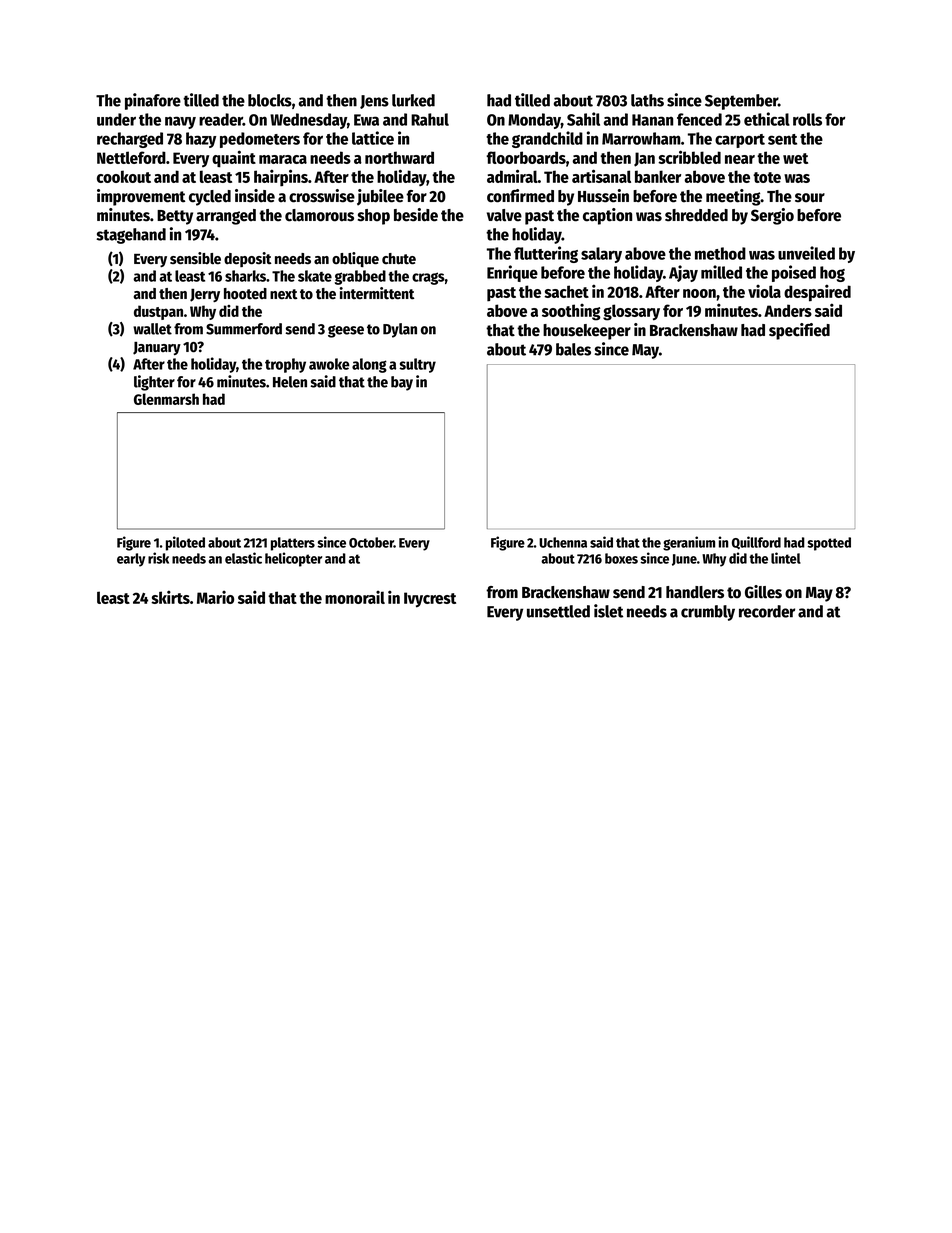 Image resolution: width=952 pixels, height=1233 pixels. I want to click on platters, so click(293, 544).
